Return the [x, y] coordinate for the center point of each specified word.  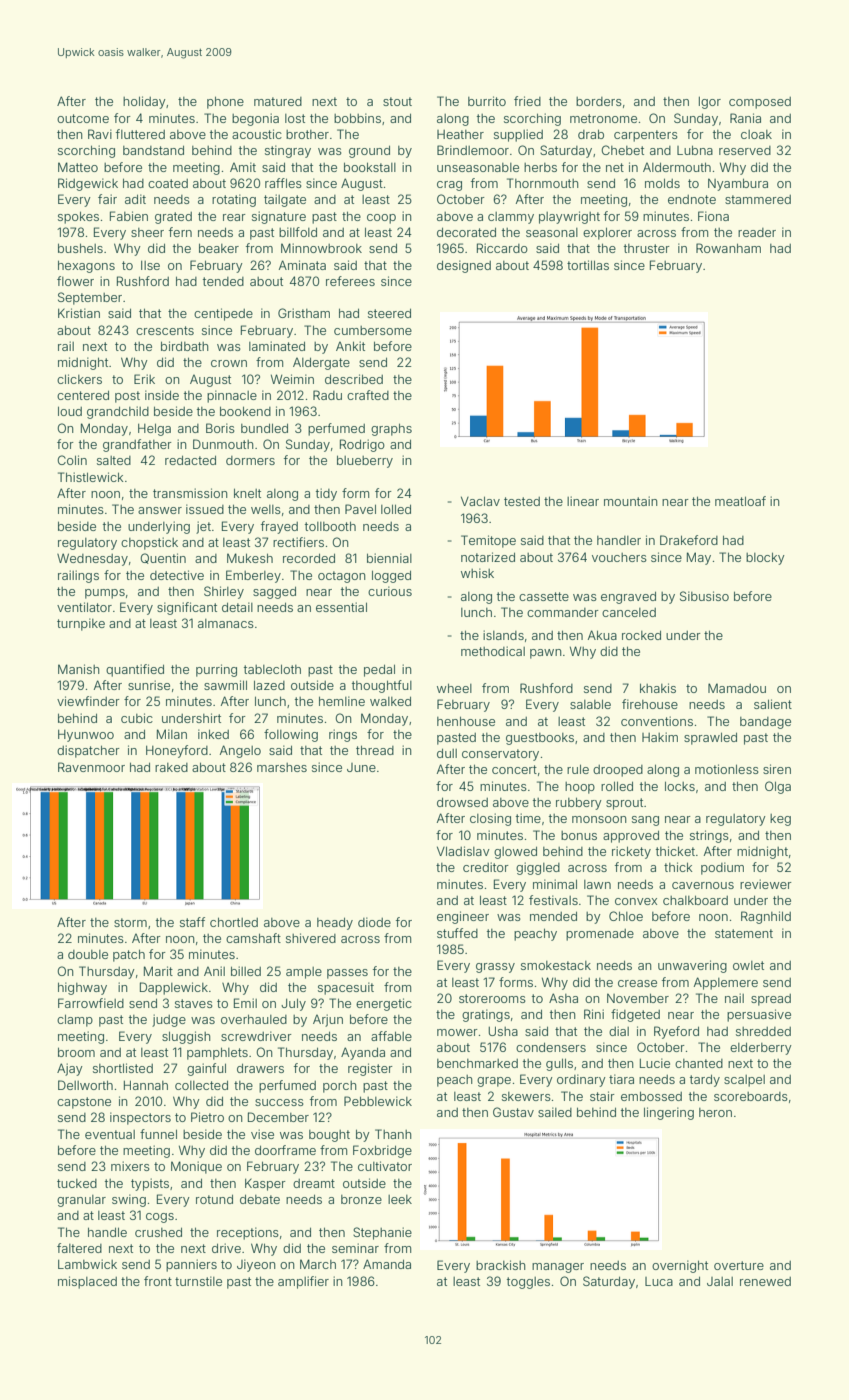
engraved [628, 597]
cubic [137, 718]
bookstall [370, 167]
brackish [501, 1265]
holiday [144, 102]
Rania [745, 118]
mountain [631, 501]
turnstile [198, 1281]
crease [637, 983]
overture [739, 1265]
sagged [274, 592]
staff [192, 922]
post [127, 397]
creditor [486, 867]
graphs [391, 429]
